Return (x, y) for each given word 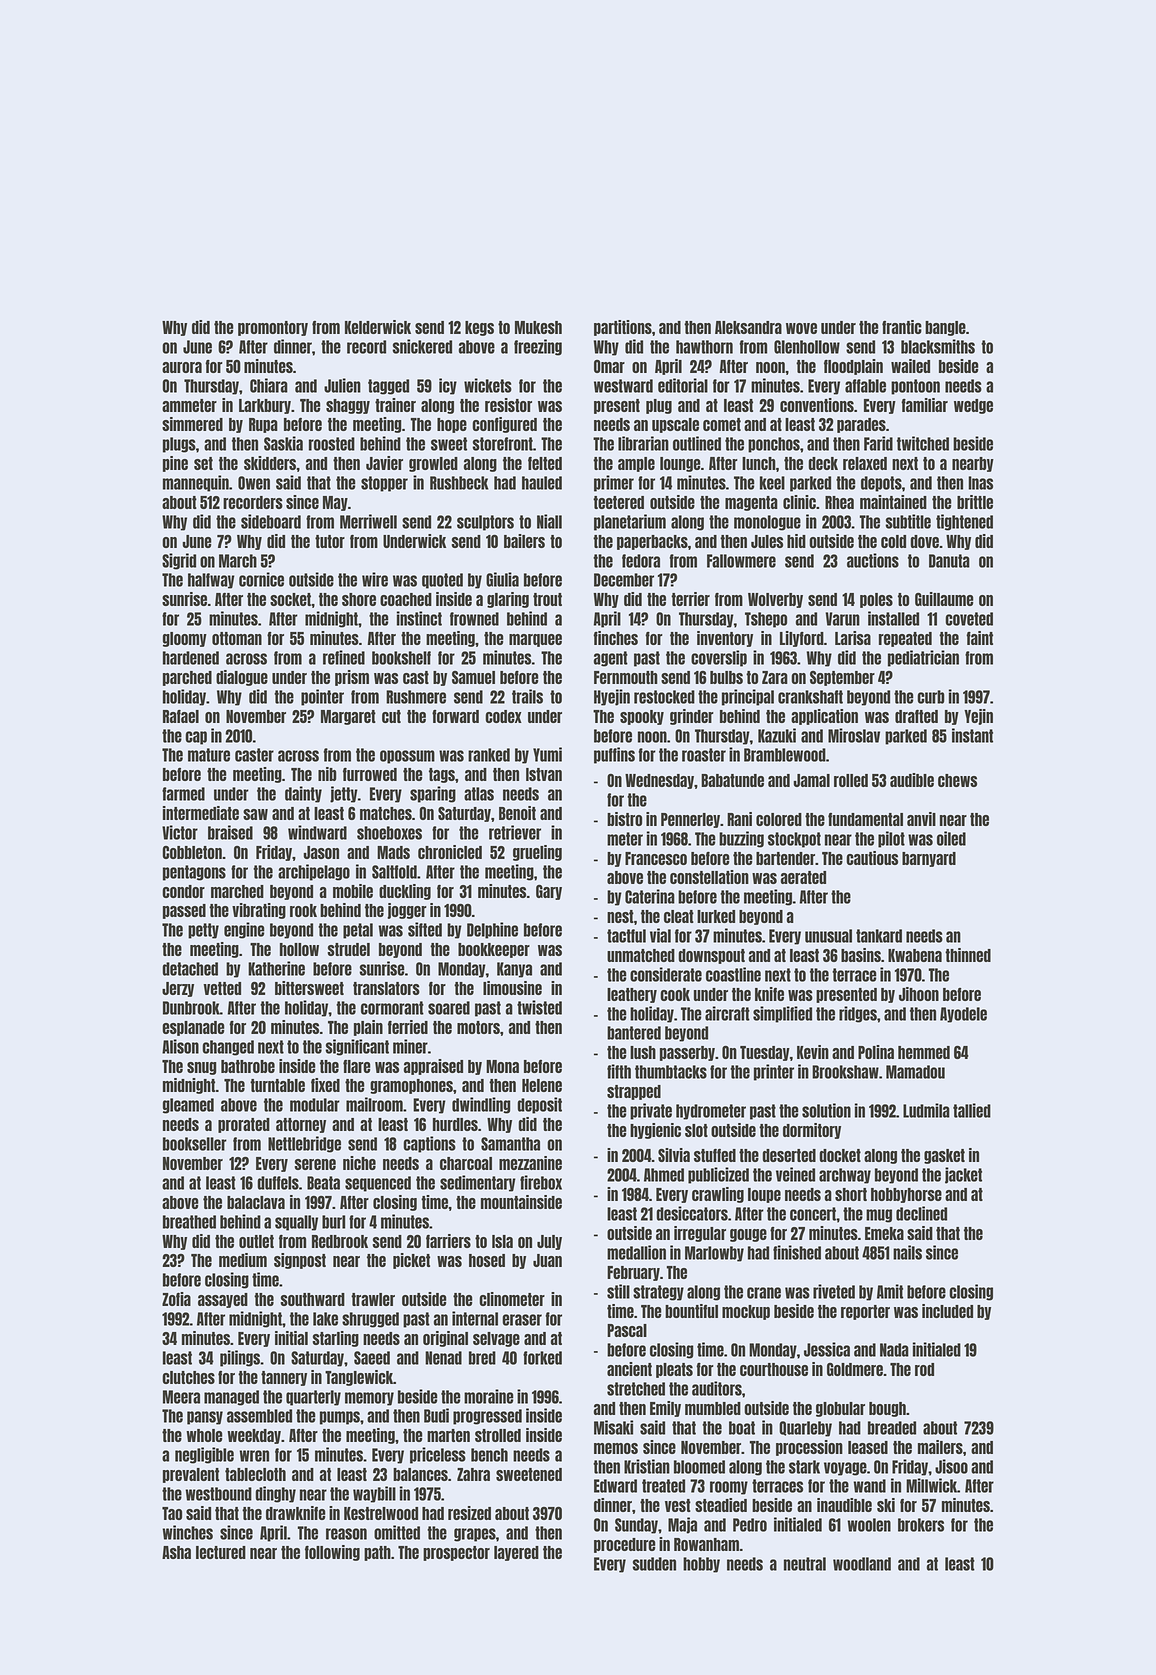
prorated (244, 1125)
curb (931, 697)
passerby (687, 1053)
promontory (273, 328)
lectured (221, 1552)
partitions (623, 328)
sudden (654, 1564)
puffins (614, 755)
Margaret (348, 717)
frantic (902, 327)
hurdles (455, 1124)
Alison (180, 1046)
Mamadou (915, 1072)
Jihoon (919, 994)
